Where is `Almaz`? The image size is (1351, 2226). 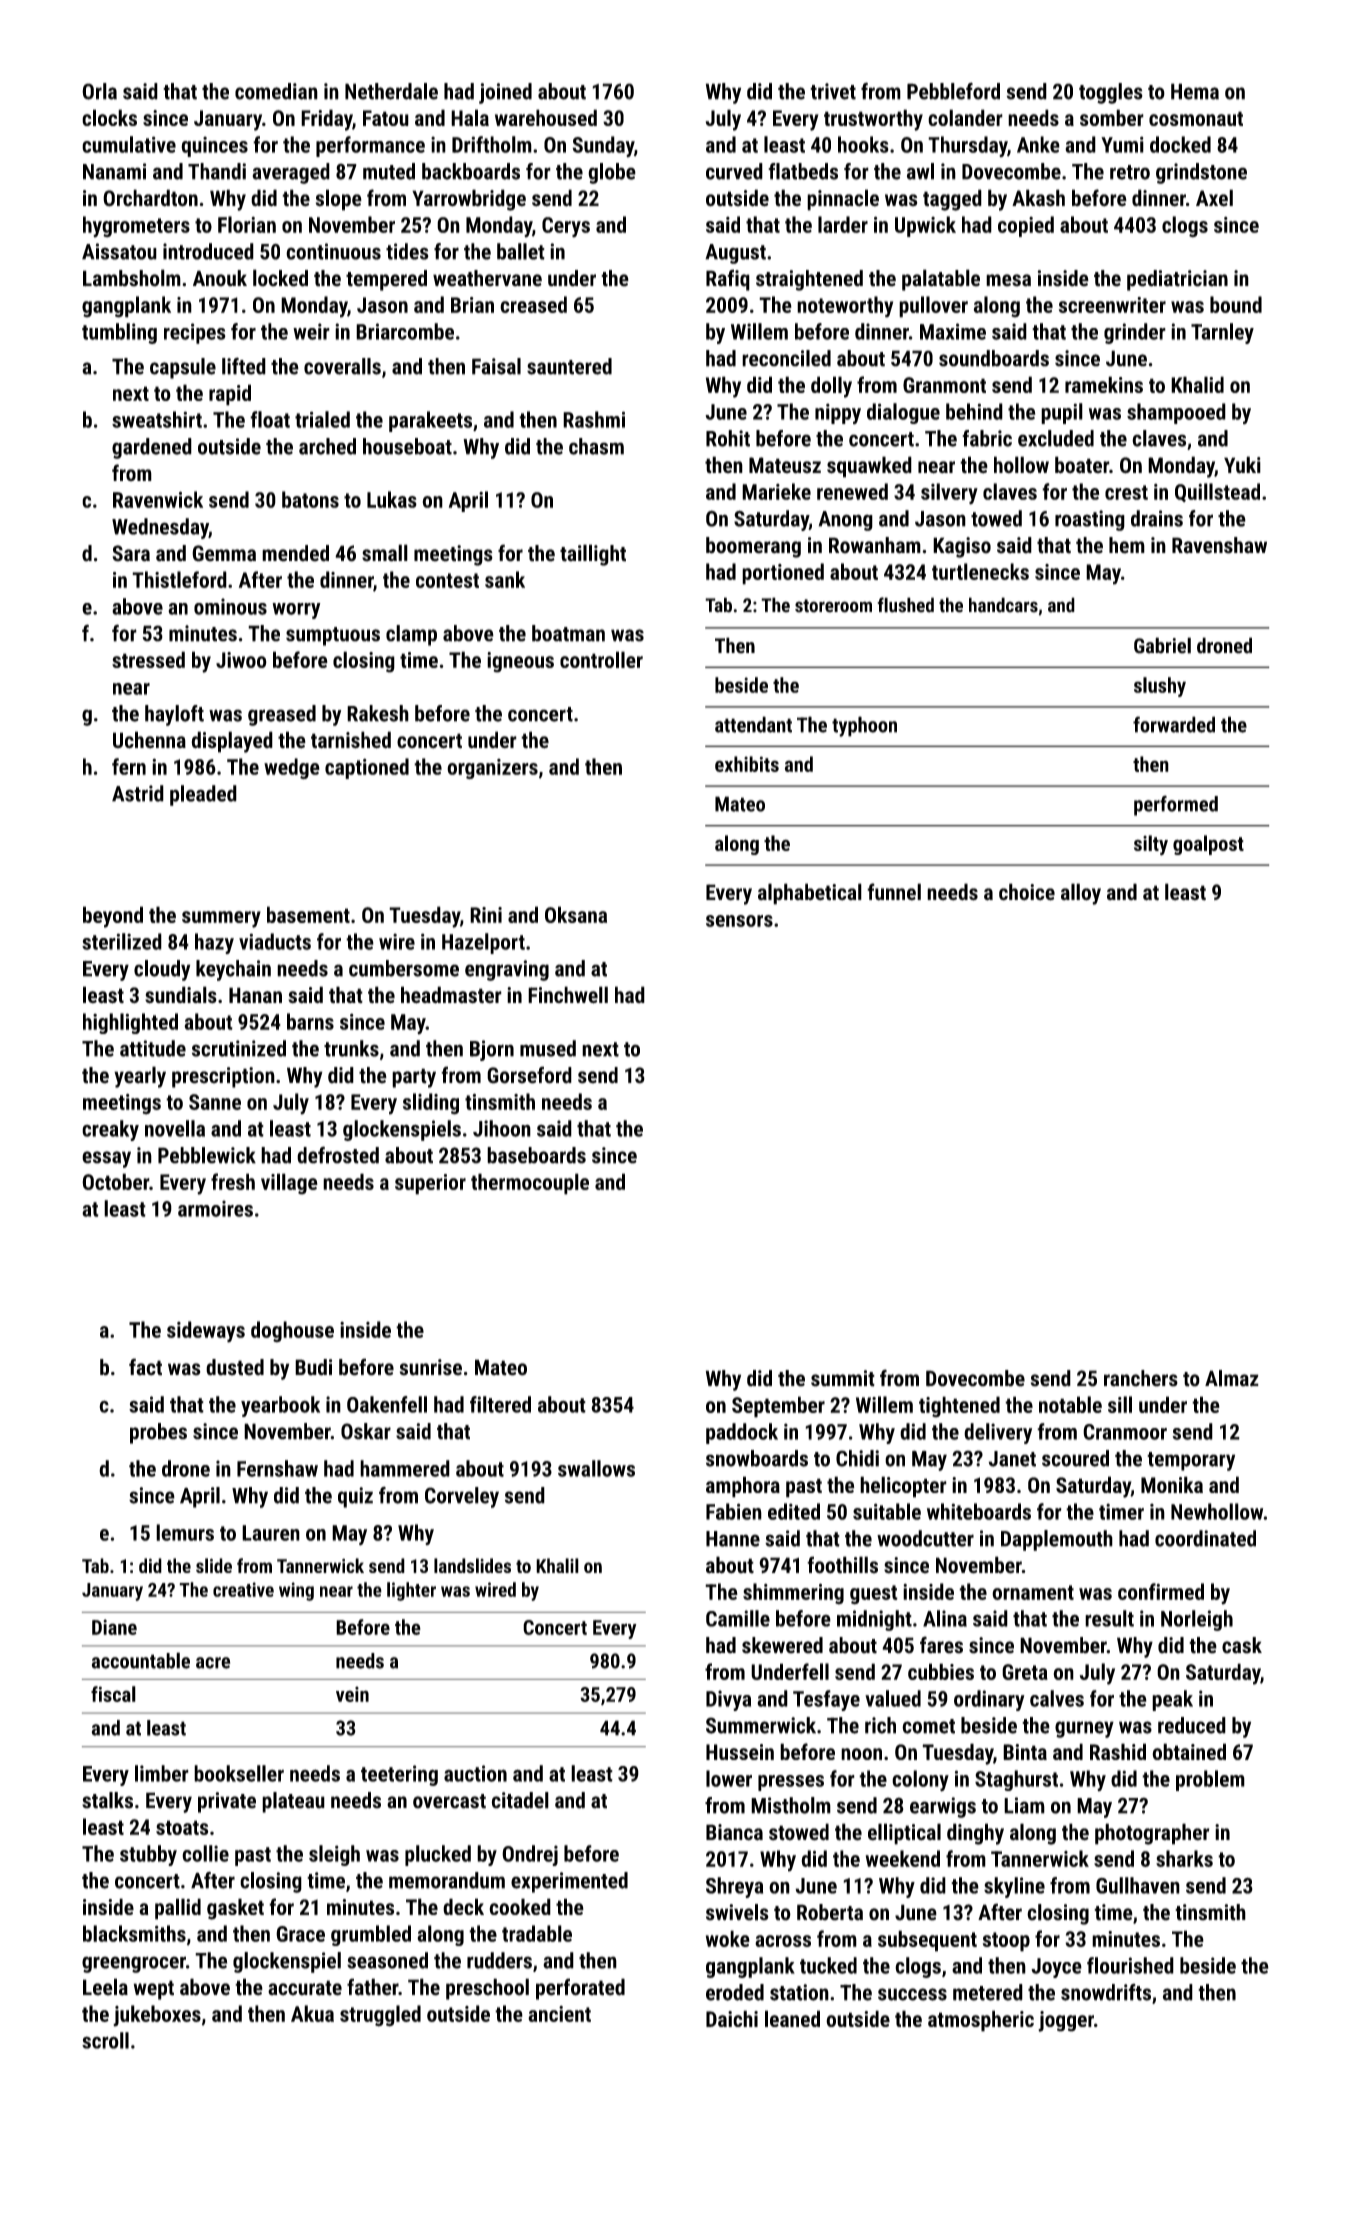 Almaz is located at coordinates (1232, 1378).
